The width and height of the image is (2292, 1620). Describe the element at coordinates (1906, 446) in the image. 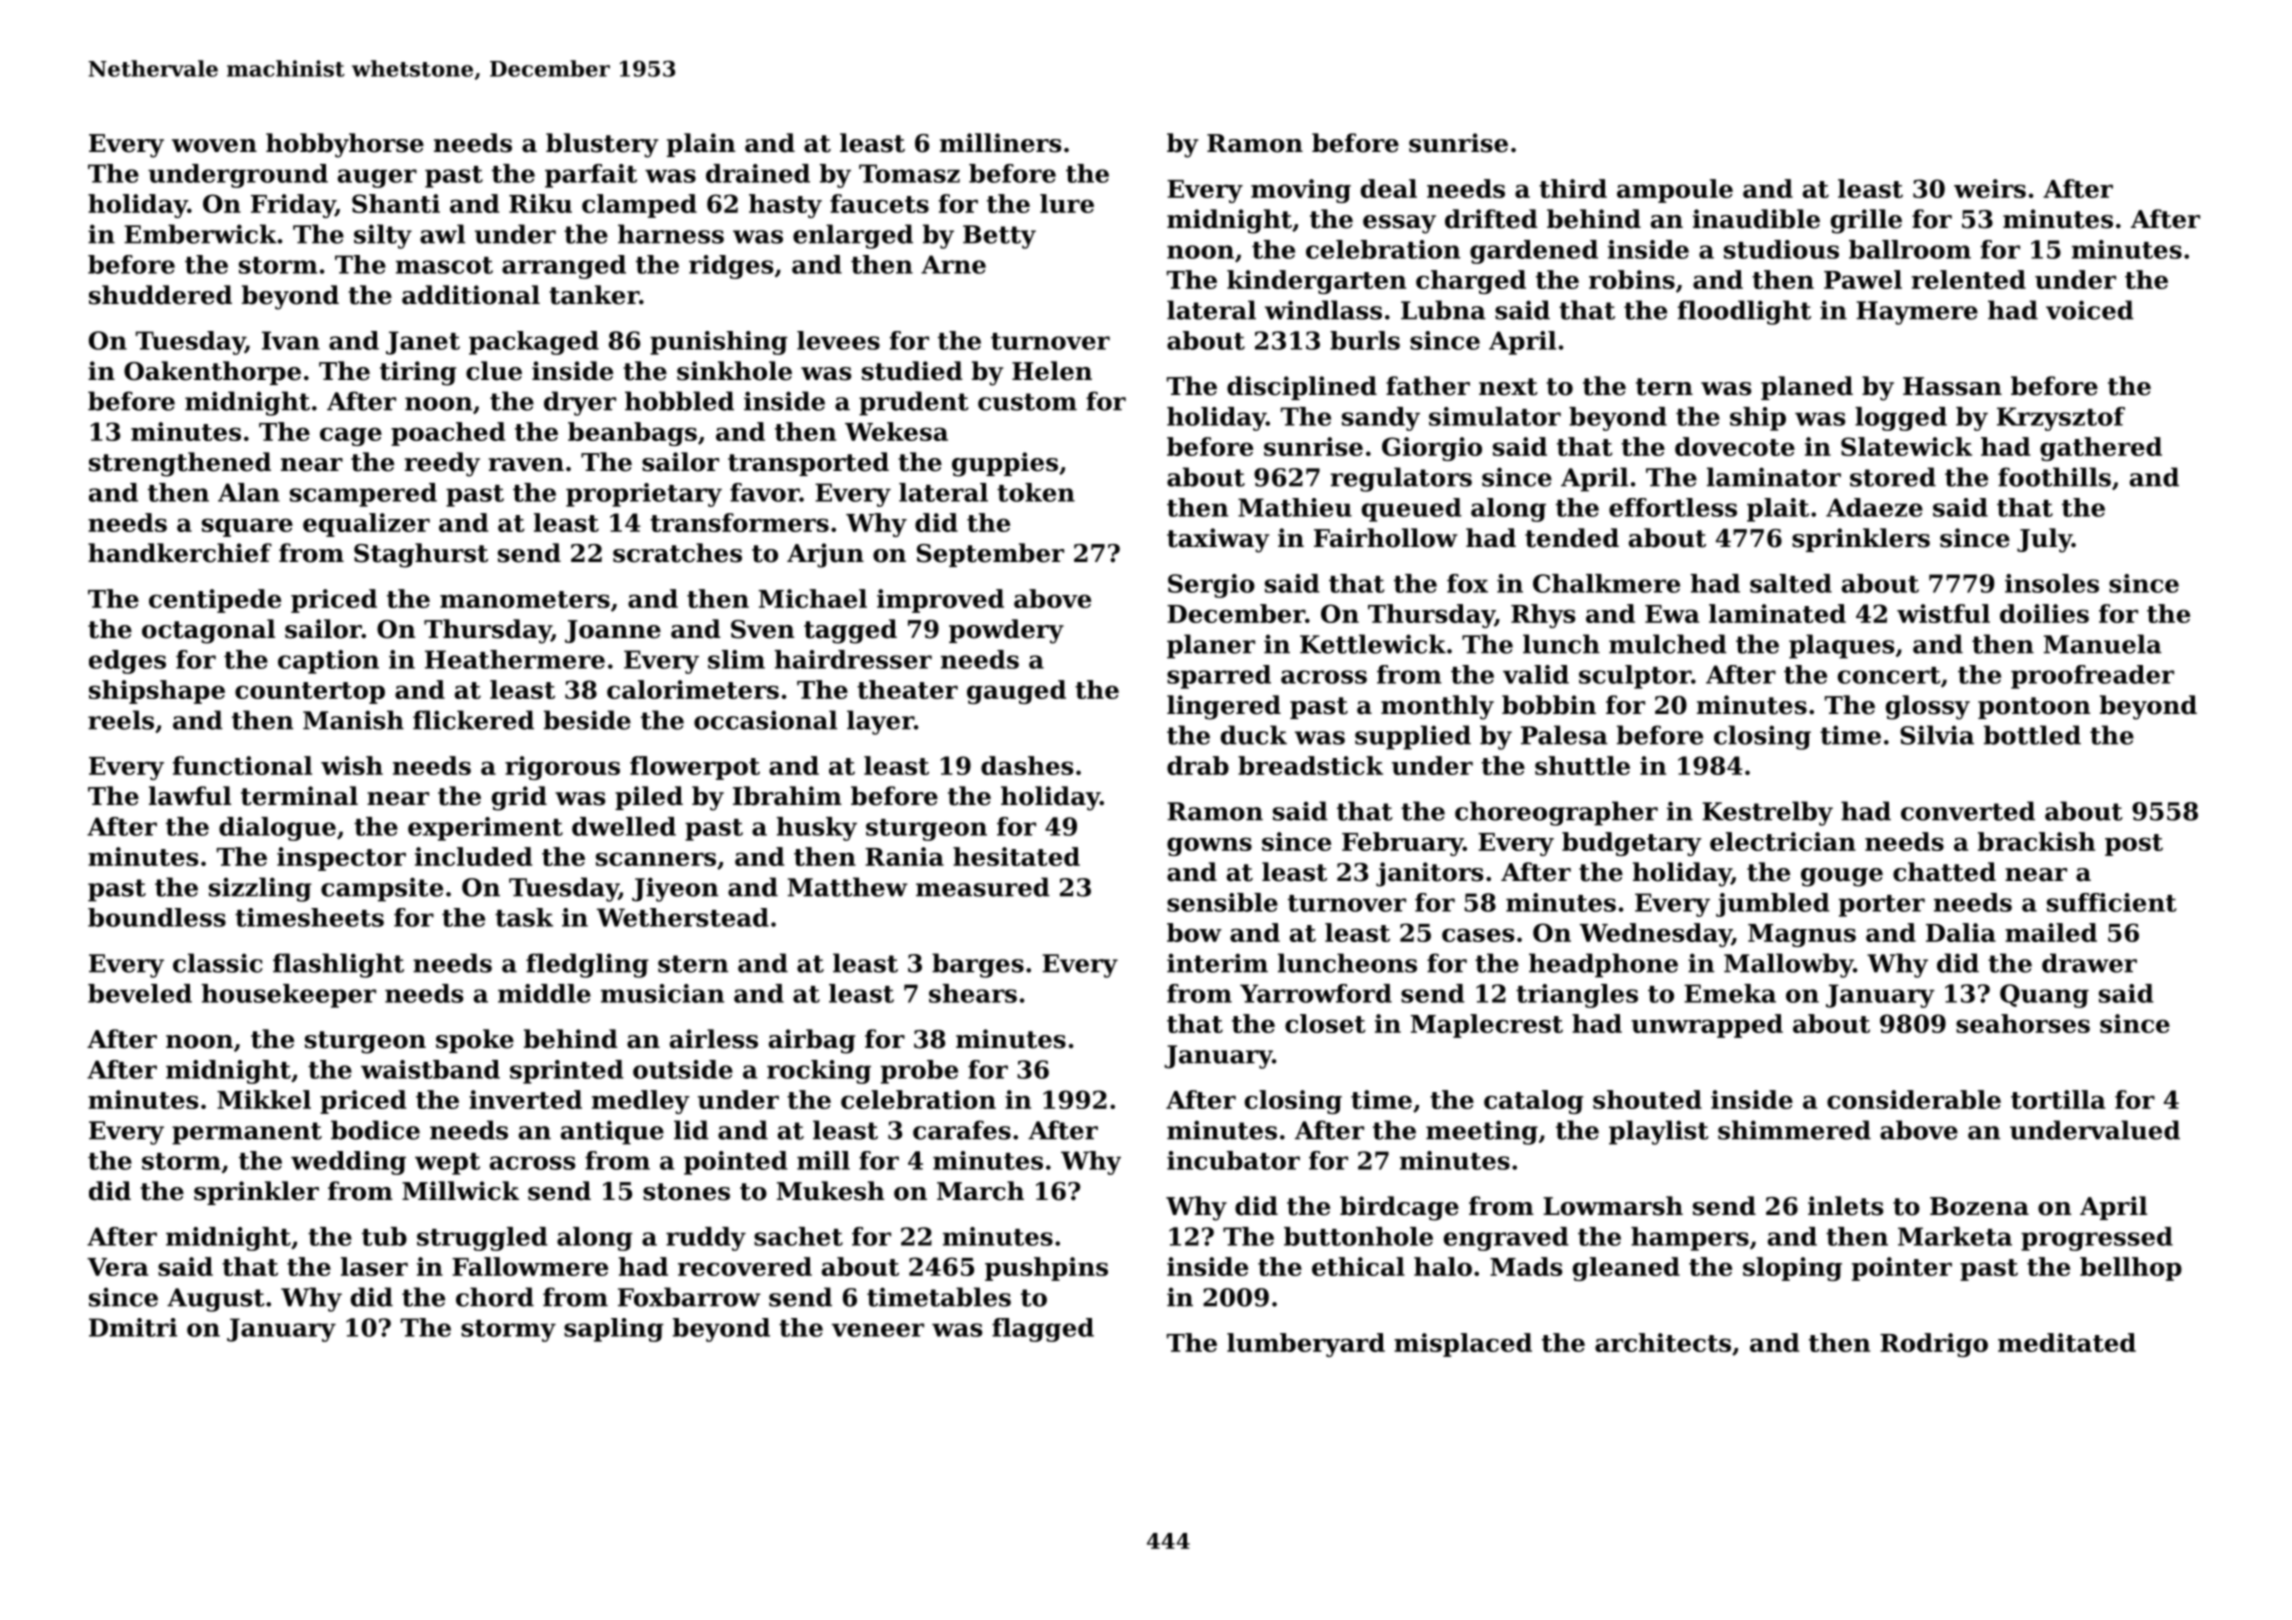

I see `Slatewick` at that location.
